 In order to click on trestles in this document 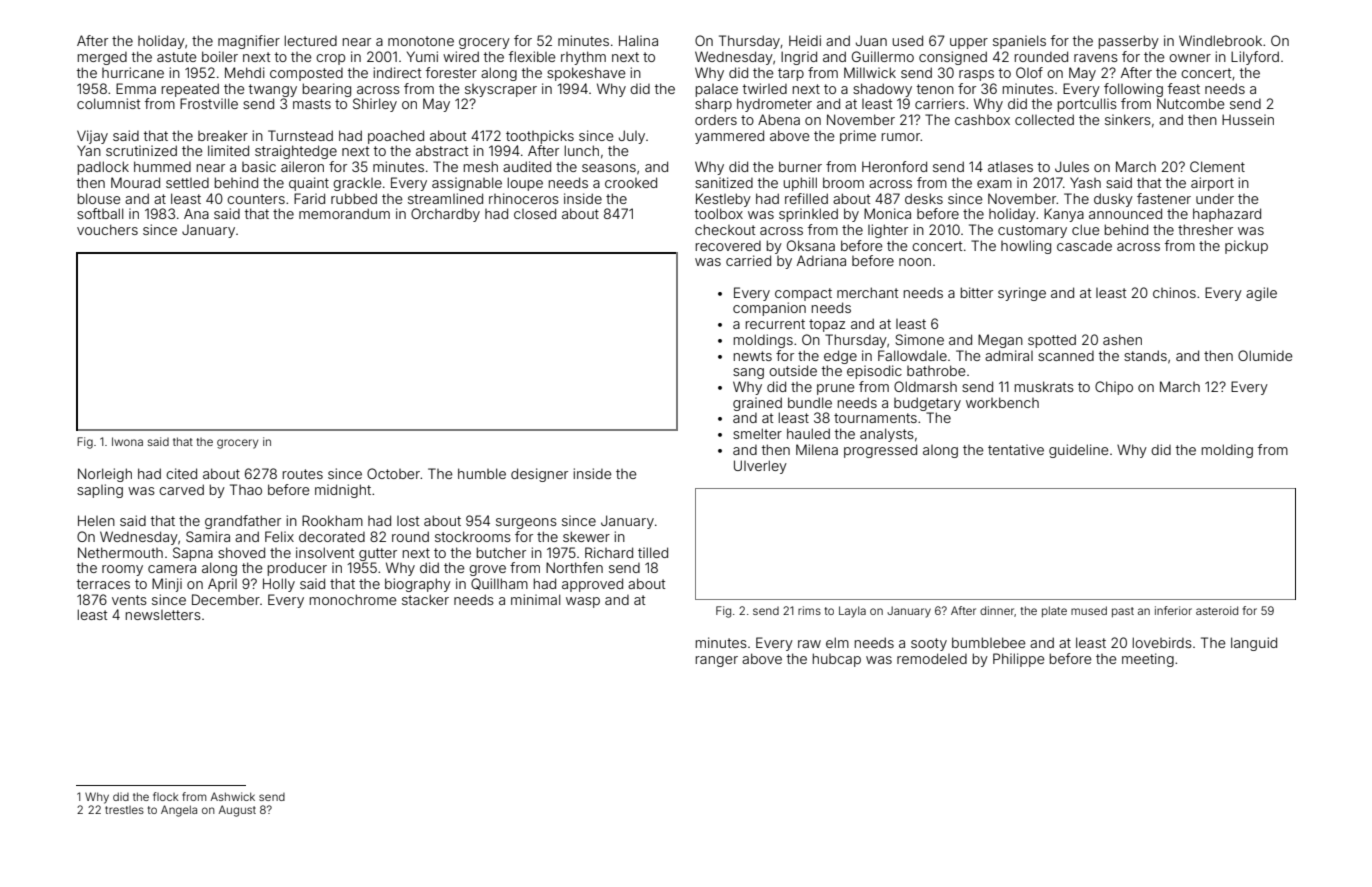, I will do `click(124, 810)`.
